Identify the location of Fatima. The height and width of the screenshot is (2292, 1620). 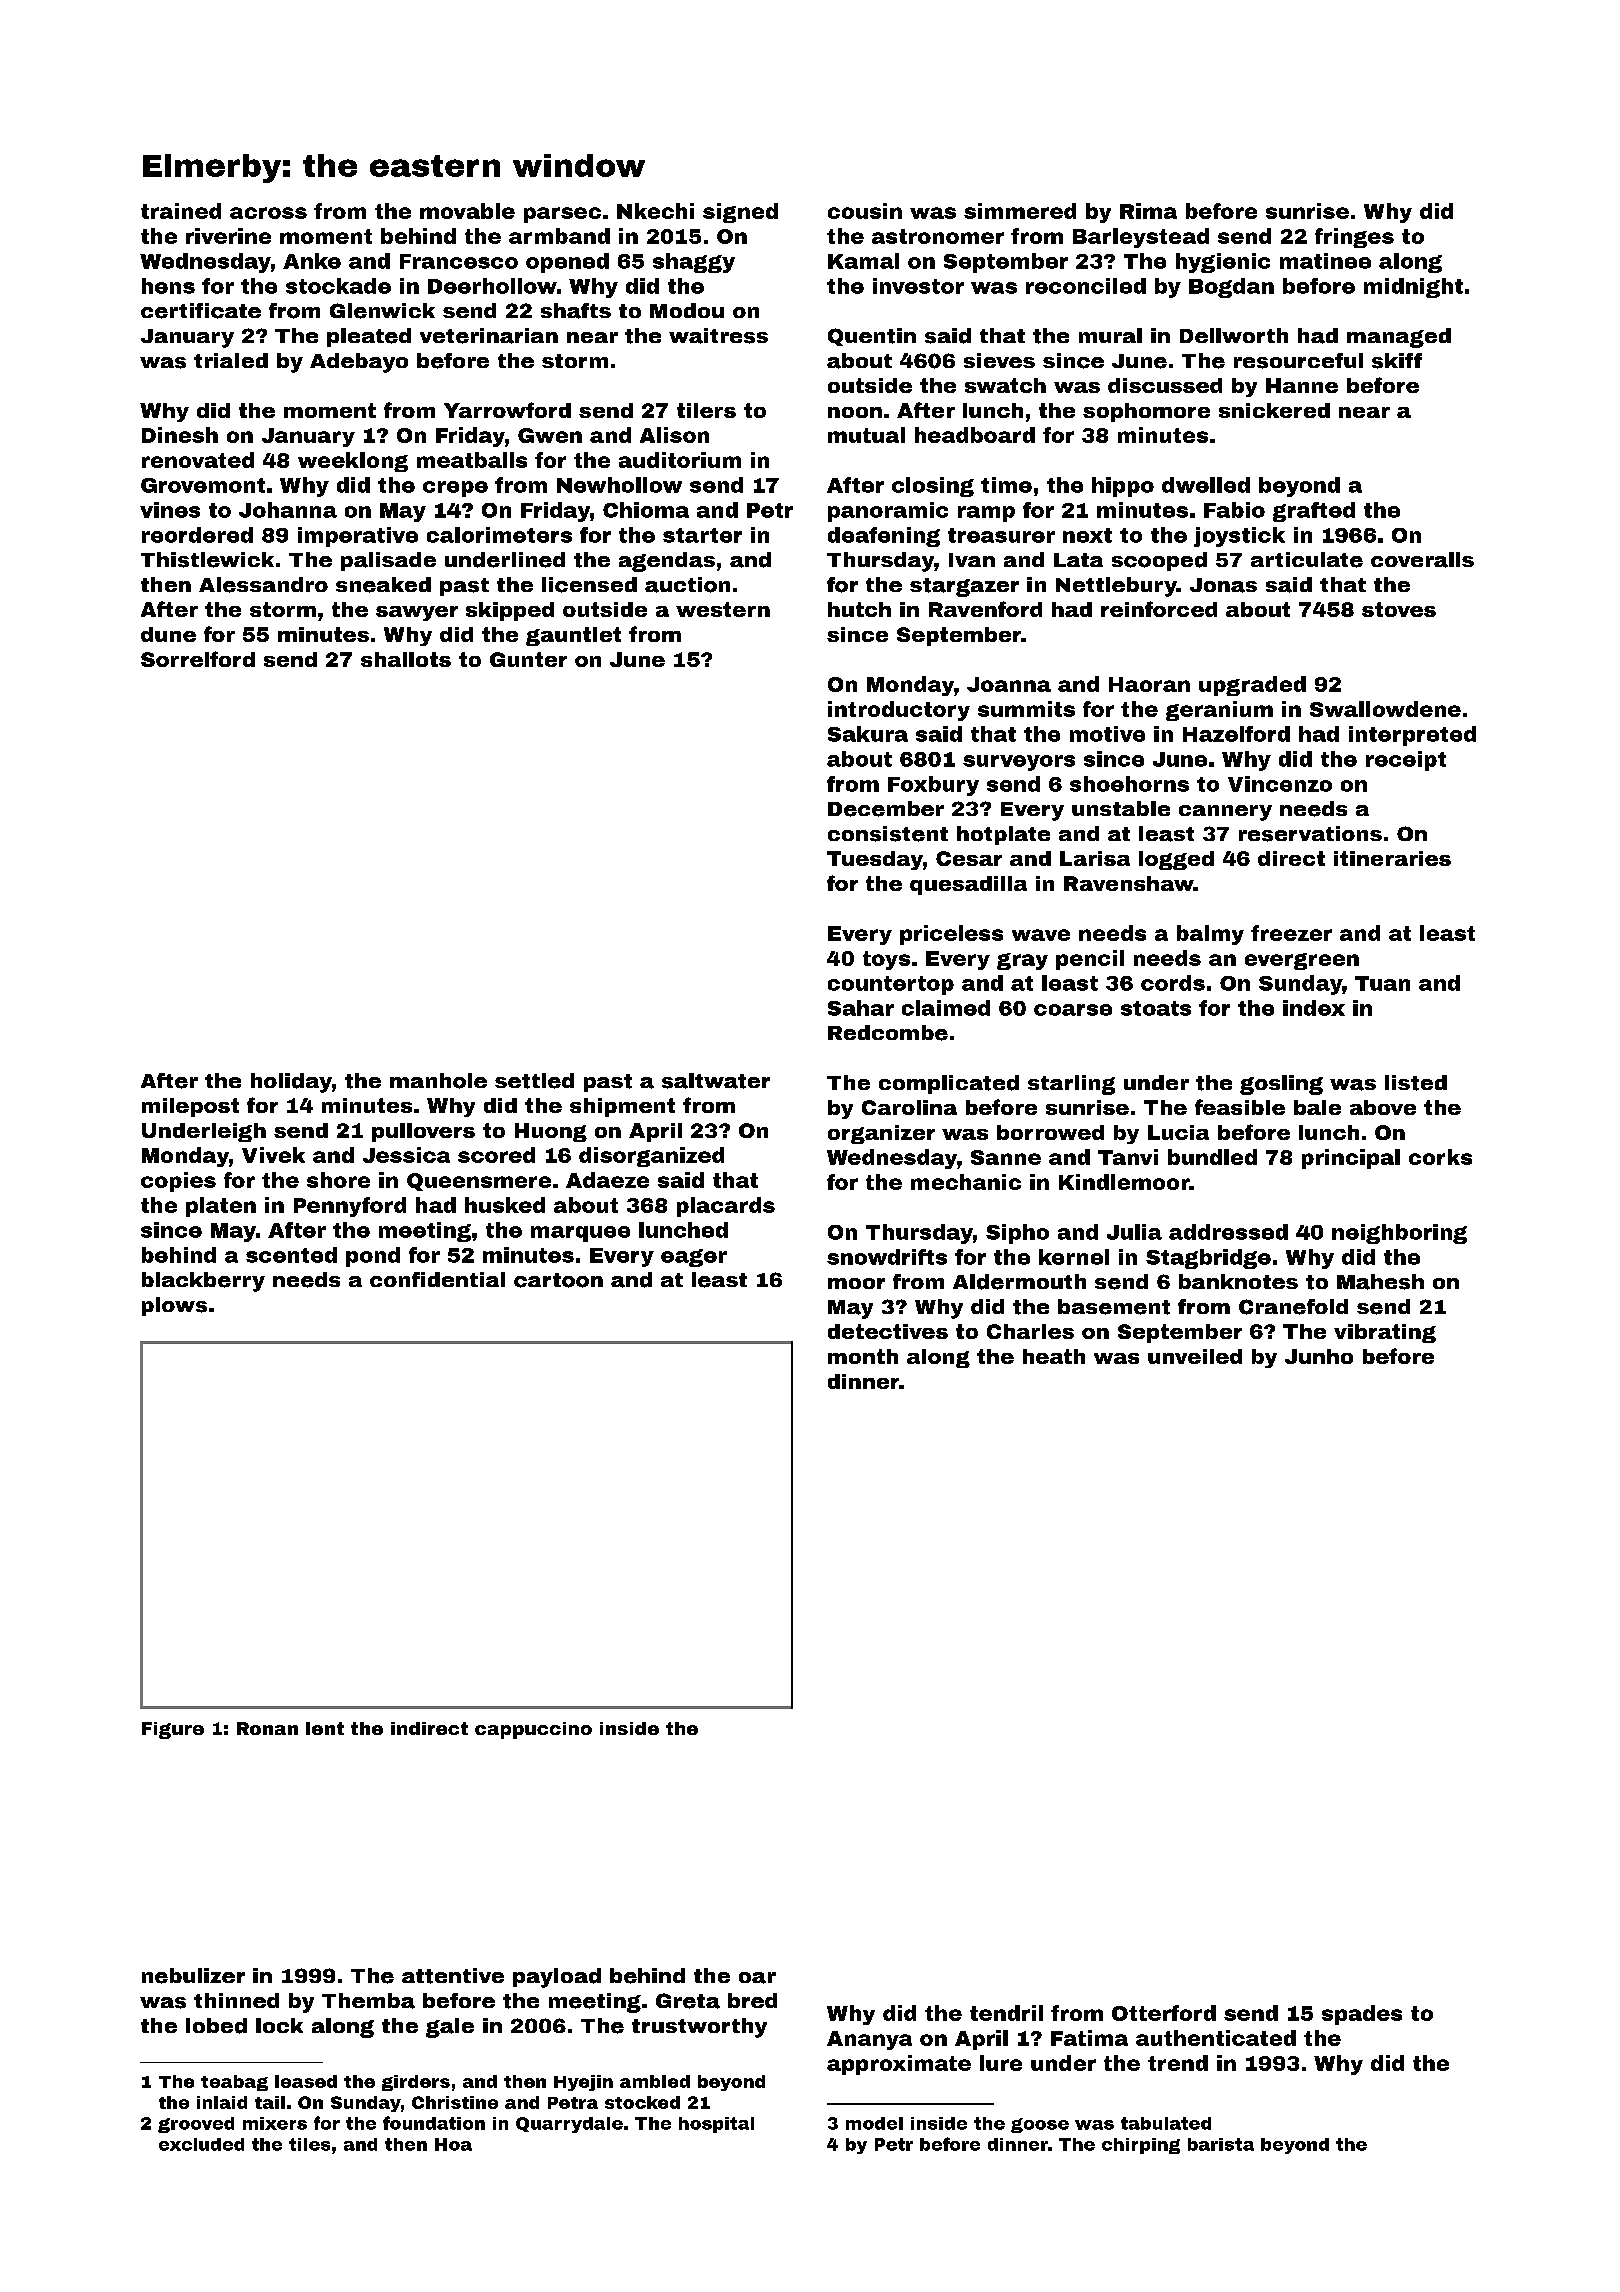
(1089, 2038).
